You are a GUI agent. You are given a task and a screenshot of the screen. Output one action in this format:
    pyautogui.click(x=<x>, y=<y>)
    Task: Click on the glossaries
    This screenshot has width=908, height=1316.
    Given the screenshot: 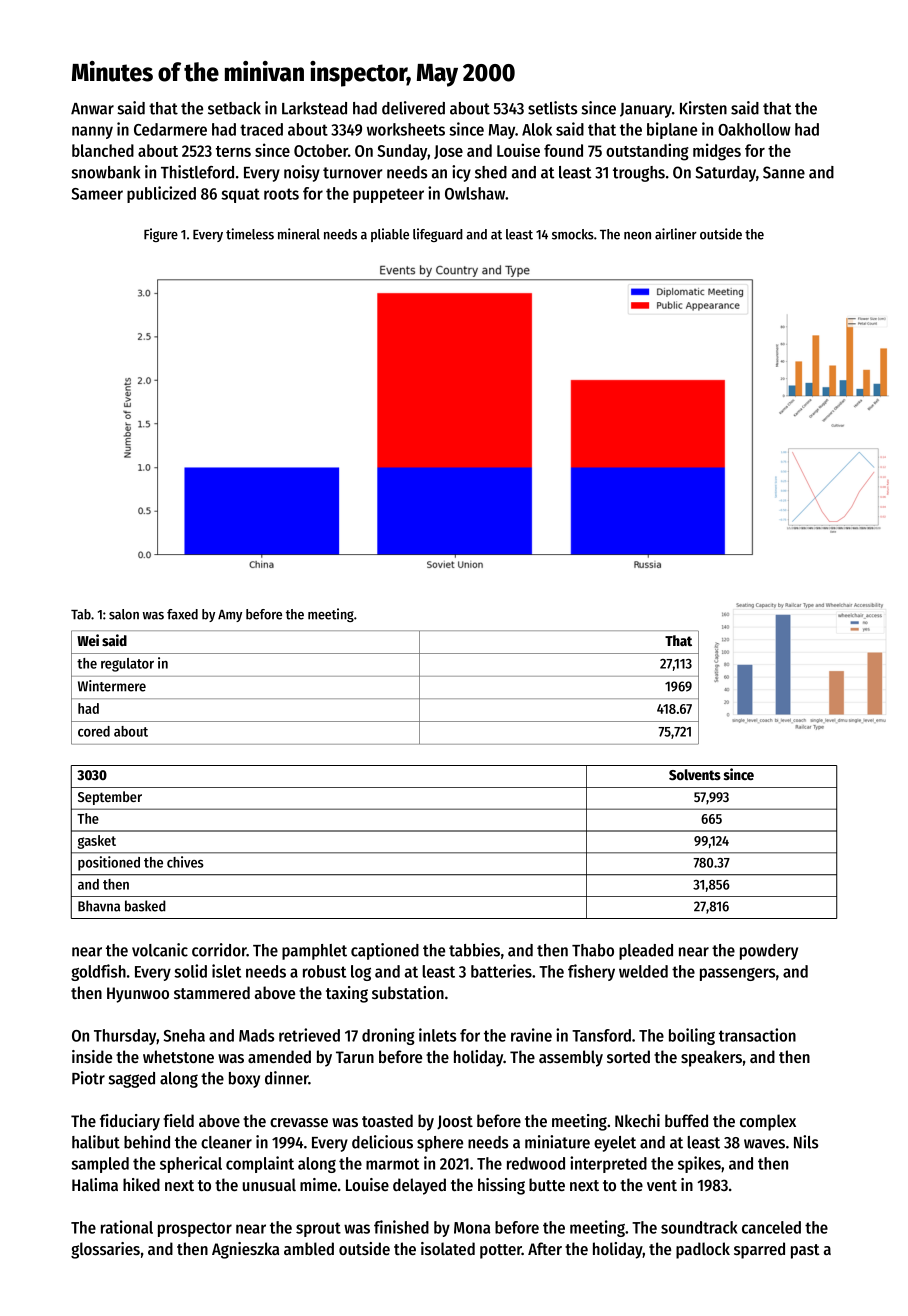 What is the action you would take?
    pyautogui.click(x=105, y=1250)
